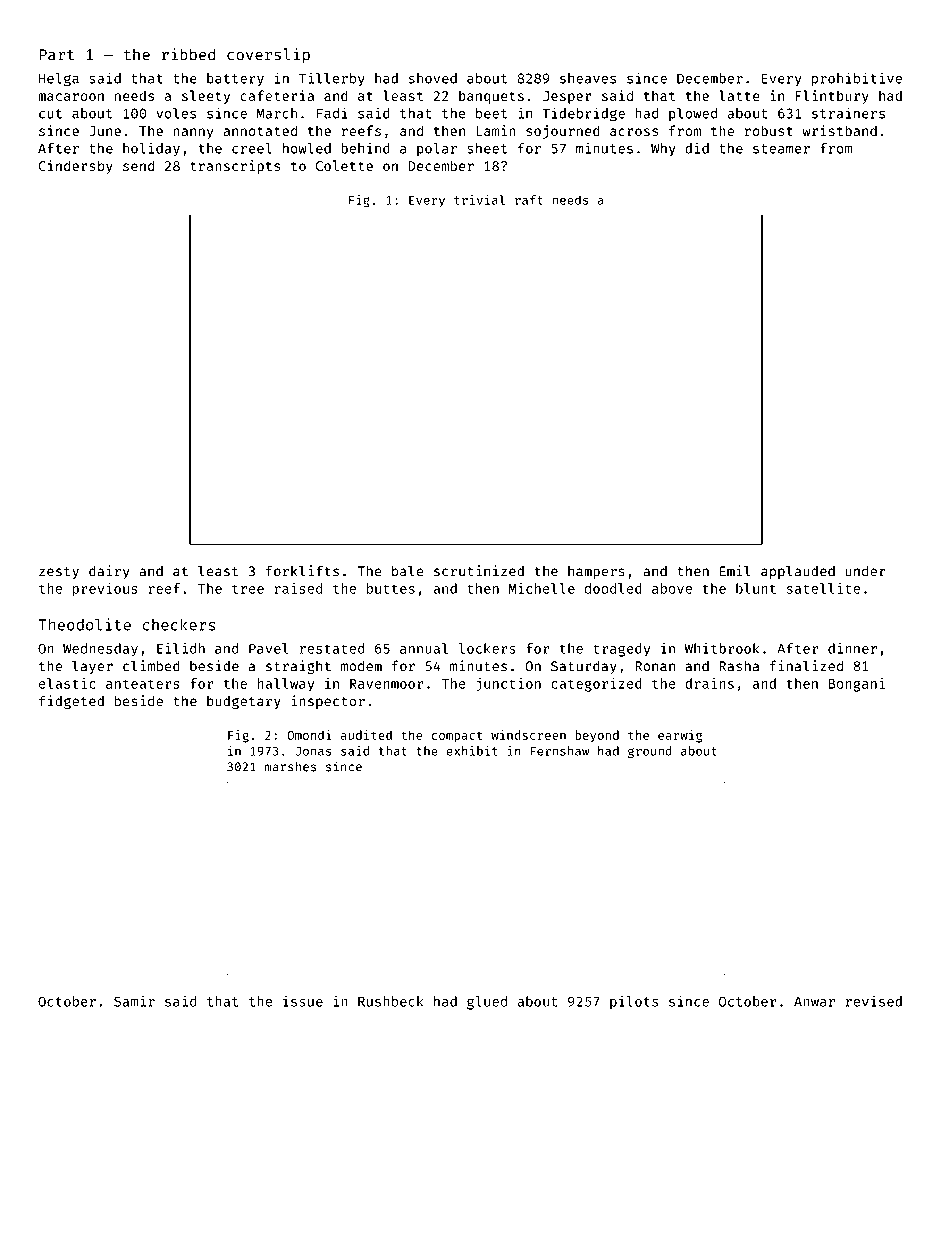 This screenshot has width=952, height=1233. What do you see at coordinates (634, 1003) in the screenshot?
I see `pilots` at bounding box center [634, 1003].
